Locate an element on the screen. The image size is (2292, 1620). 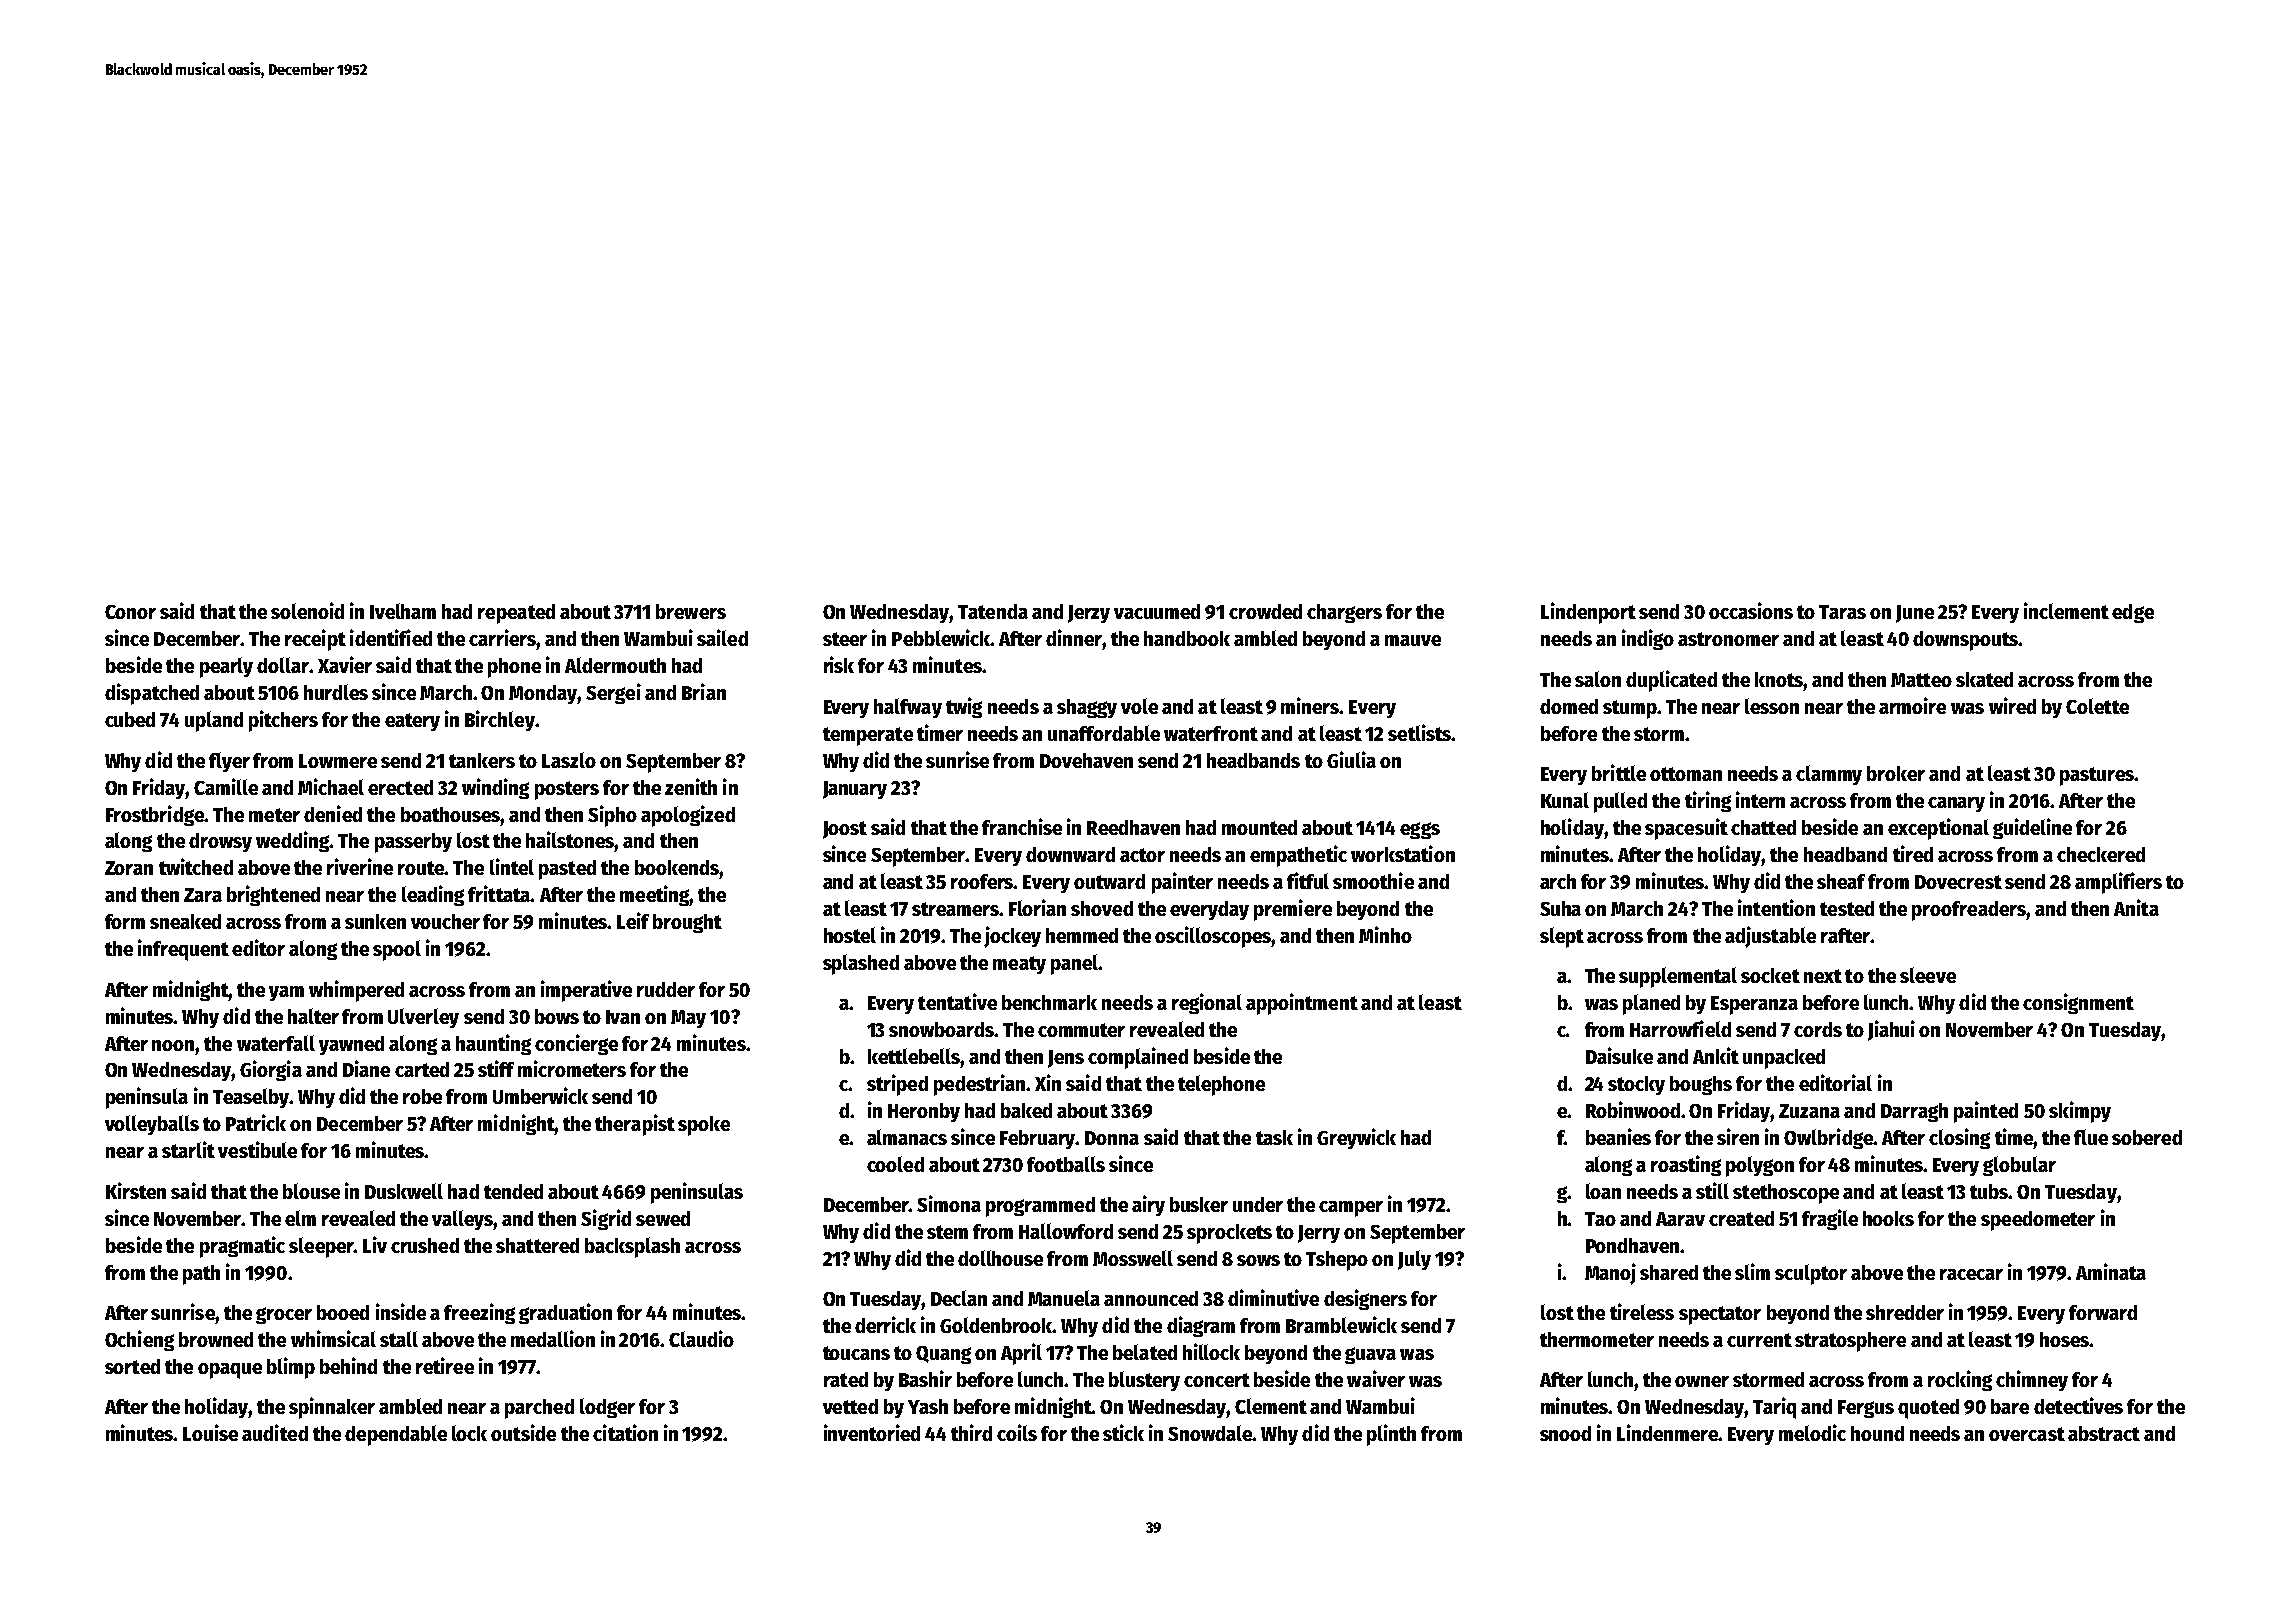
brewers is located at coordinates (691, 611).
